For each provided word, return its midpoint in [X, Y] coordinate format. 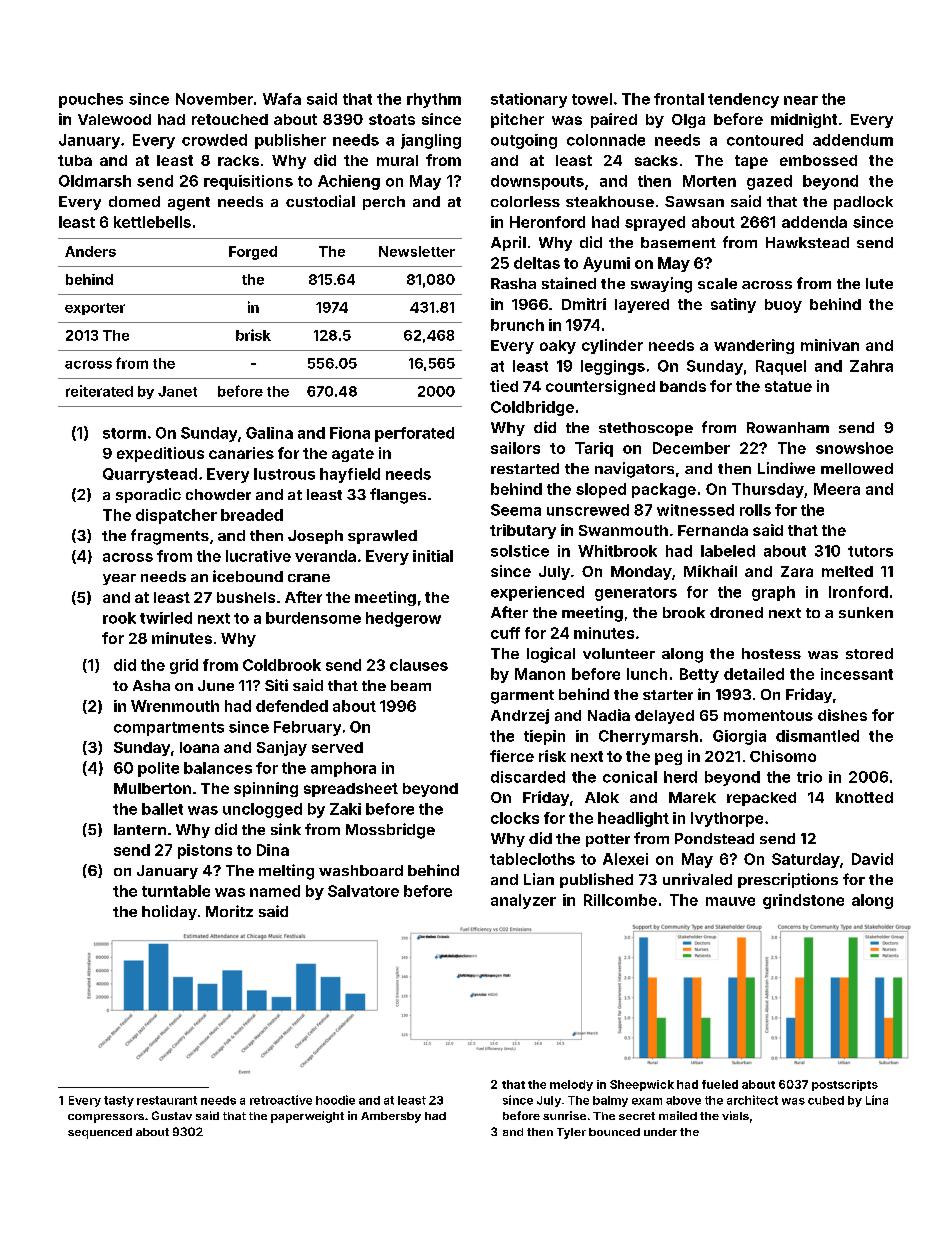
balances [218, 768]
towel [592, 99]
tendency [743, 100]
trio [809, 777]
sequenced [100, 1133]
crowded [214, 140]
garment [522, 697]
